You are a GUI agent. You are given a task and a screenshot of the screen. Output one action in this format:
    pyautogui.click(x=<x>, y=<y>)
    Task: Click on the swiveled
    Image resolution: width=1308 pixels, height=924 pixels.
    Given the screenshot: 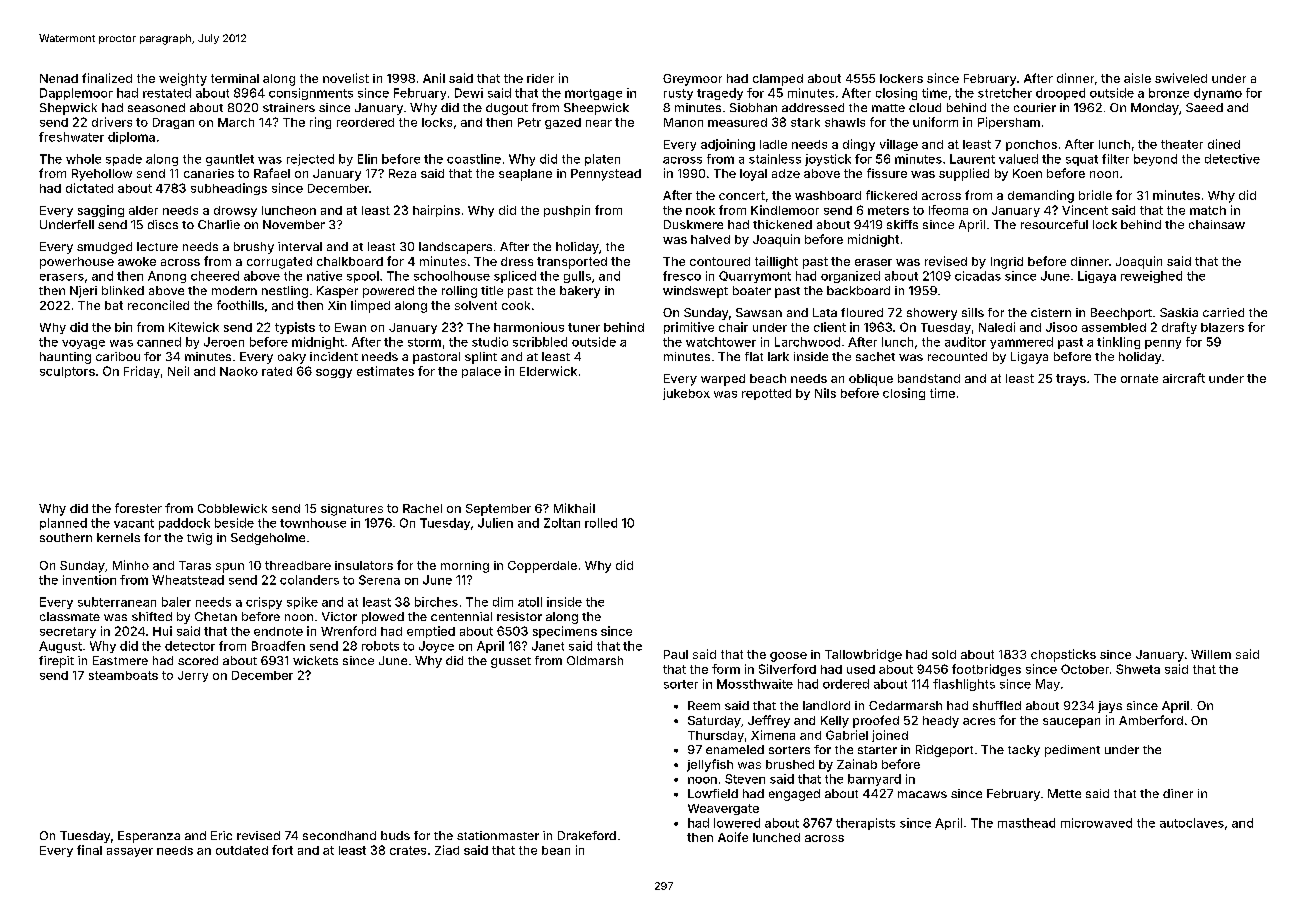 What is the action you would take?
    pyautogui.click(x=1181, y=78)
